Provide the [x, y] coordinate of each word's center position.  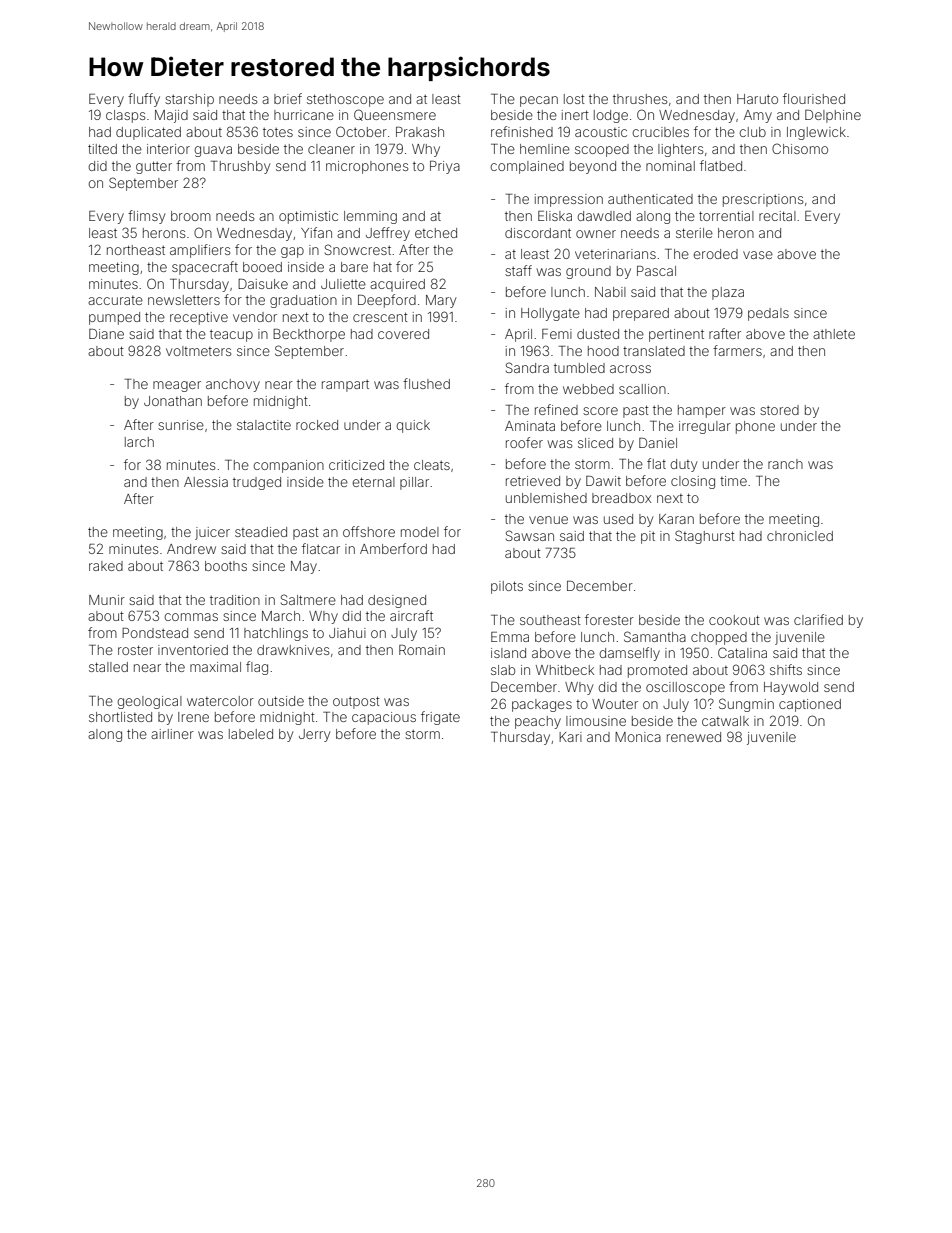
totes [278, 132]
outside [281, 701]
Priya [445, 167]
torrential [726, 216]
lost [574, 99]
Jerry [314, 735]
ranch [785, 464]
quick [413, 426]
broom [191, 216]
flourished [814, 98]
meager [177, 386]
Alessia [206, 482]
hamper [702, 411]
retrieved [533, 481]
